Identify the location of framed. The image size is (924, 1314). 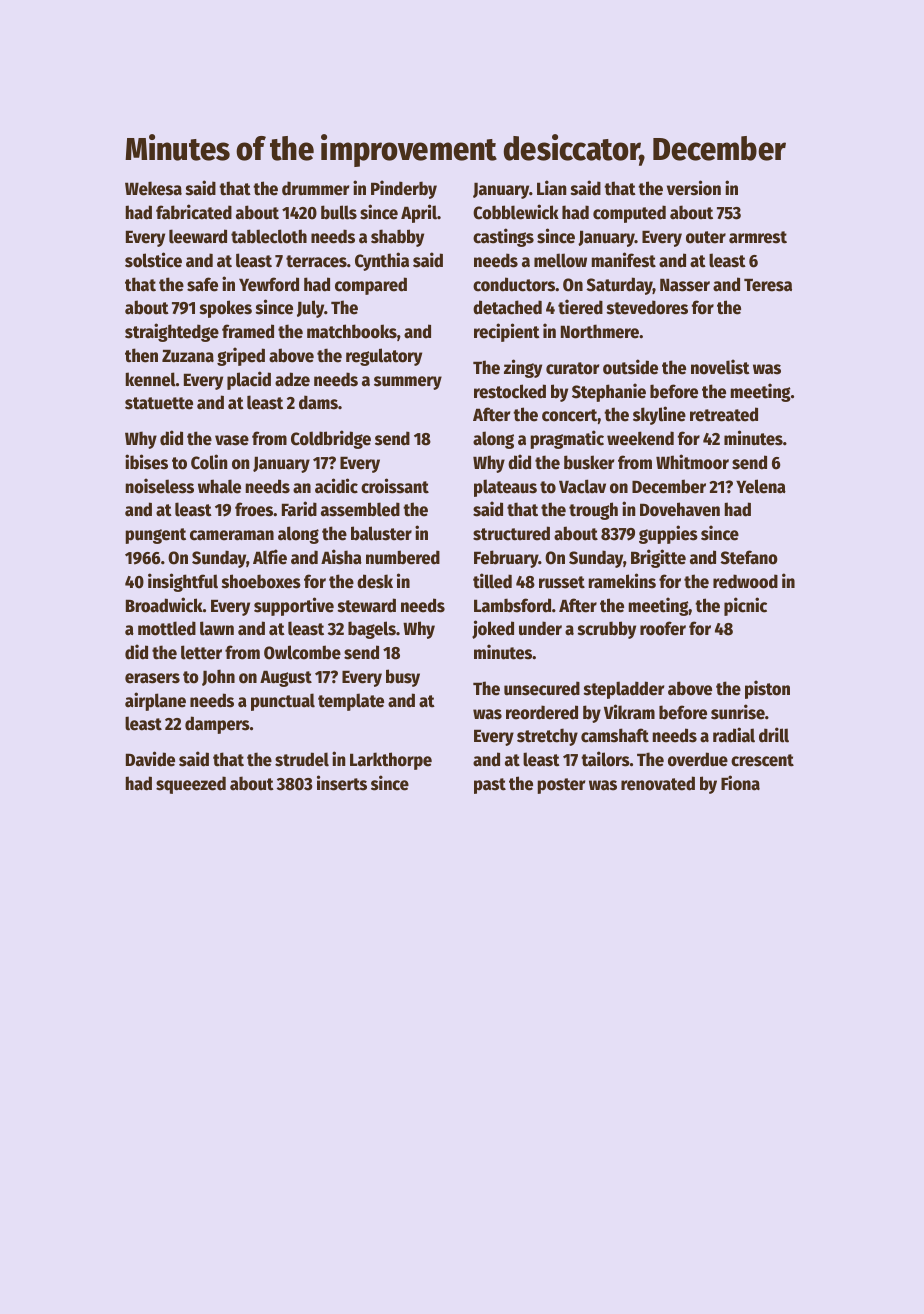
(248, 331).
